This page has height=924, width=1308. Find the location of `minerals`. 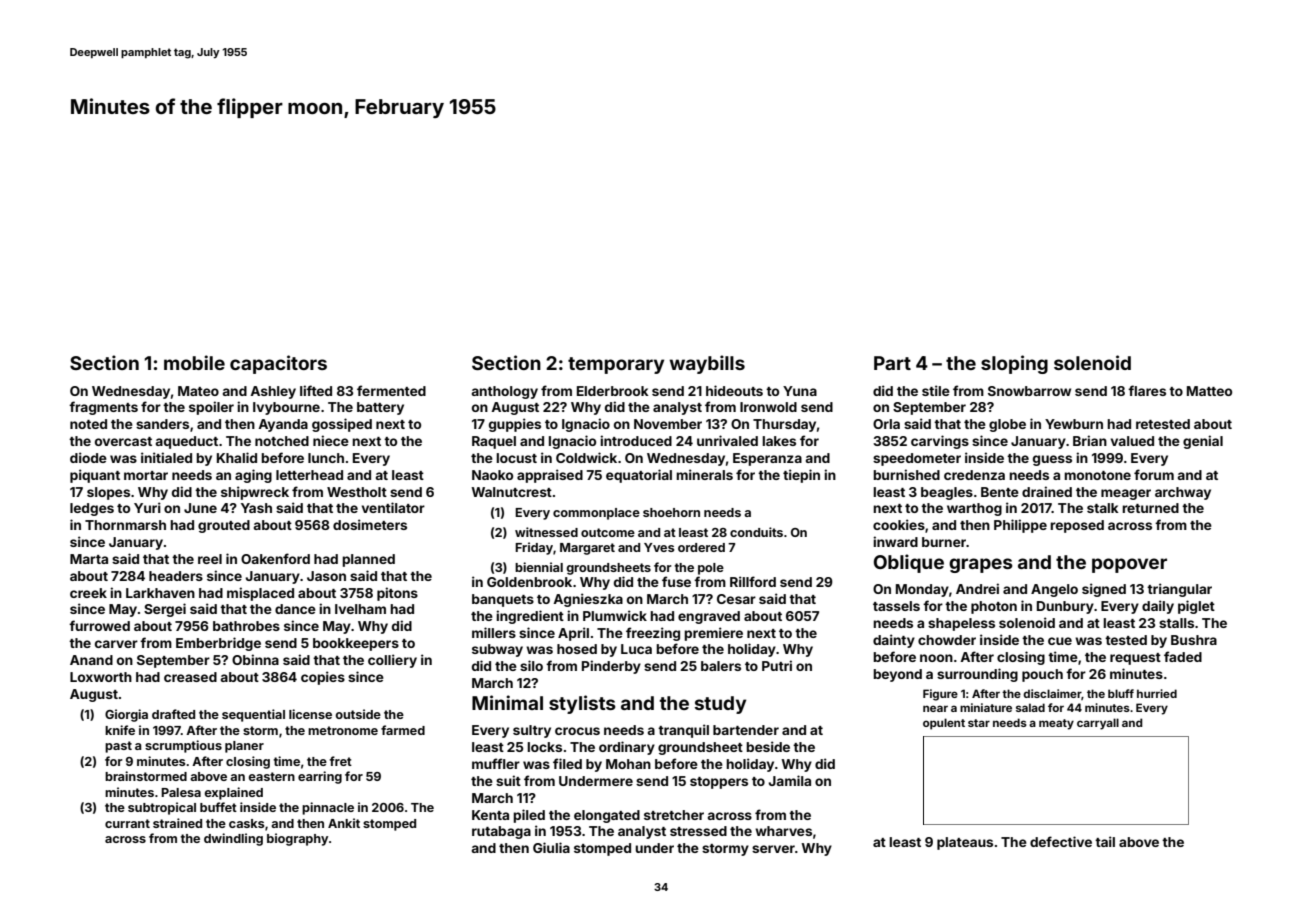

minerals is located at coordinates (704, 474).
